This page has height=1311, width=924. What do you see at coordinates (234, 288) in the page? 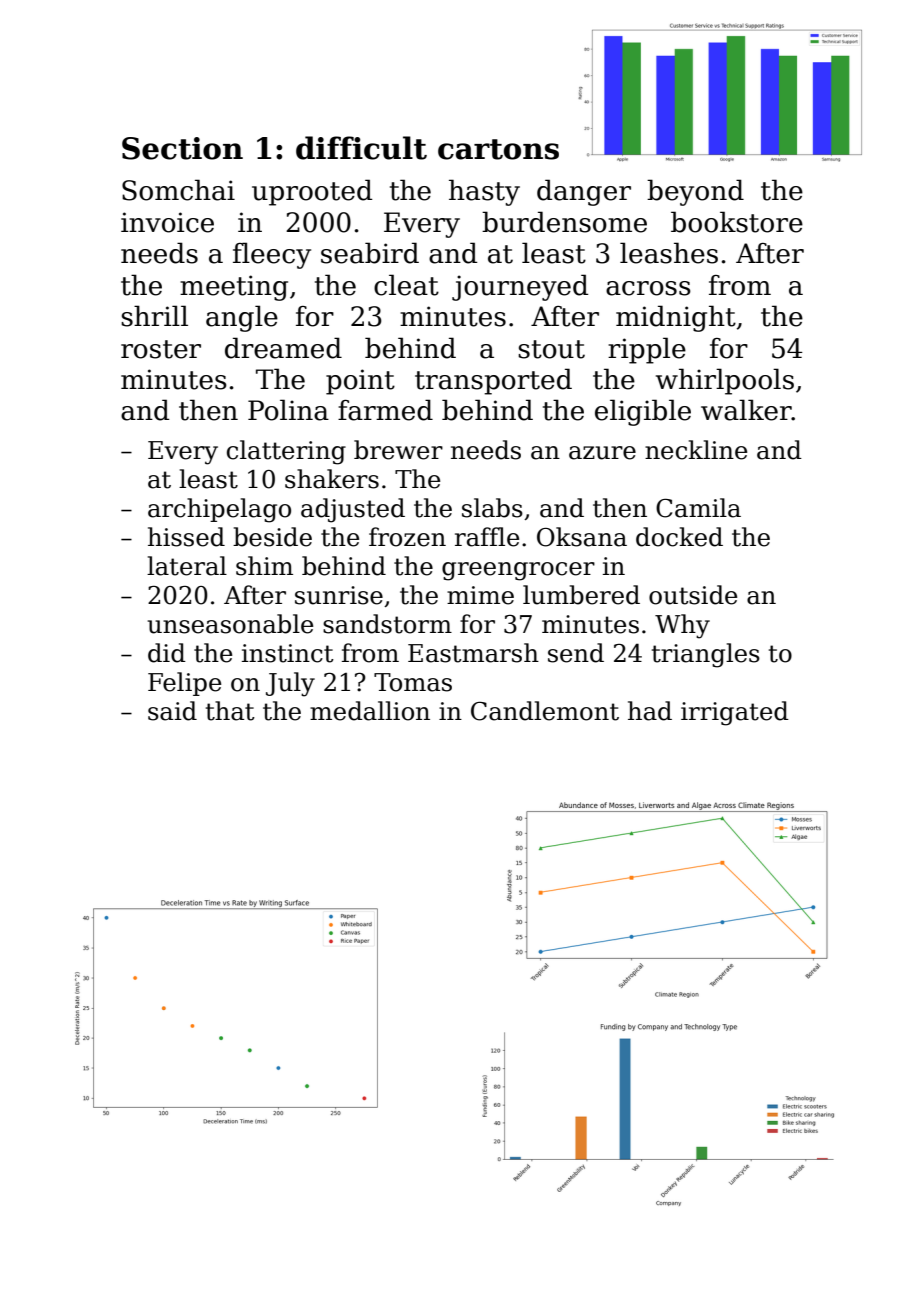
I see `meeting` at bounding box center [234, 288].
